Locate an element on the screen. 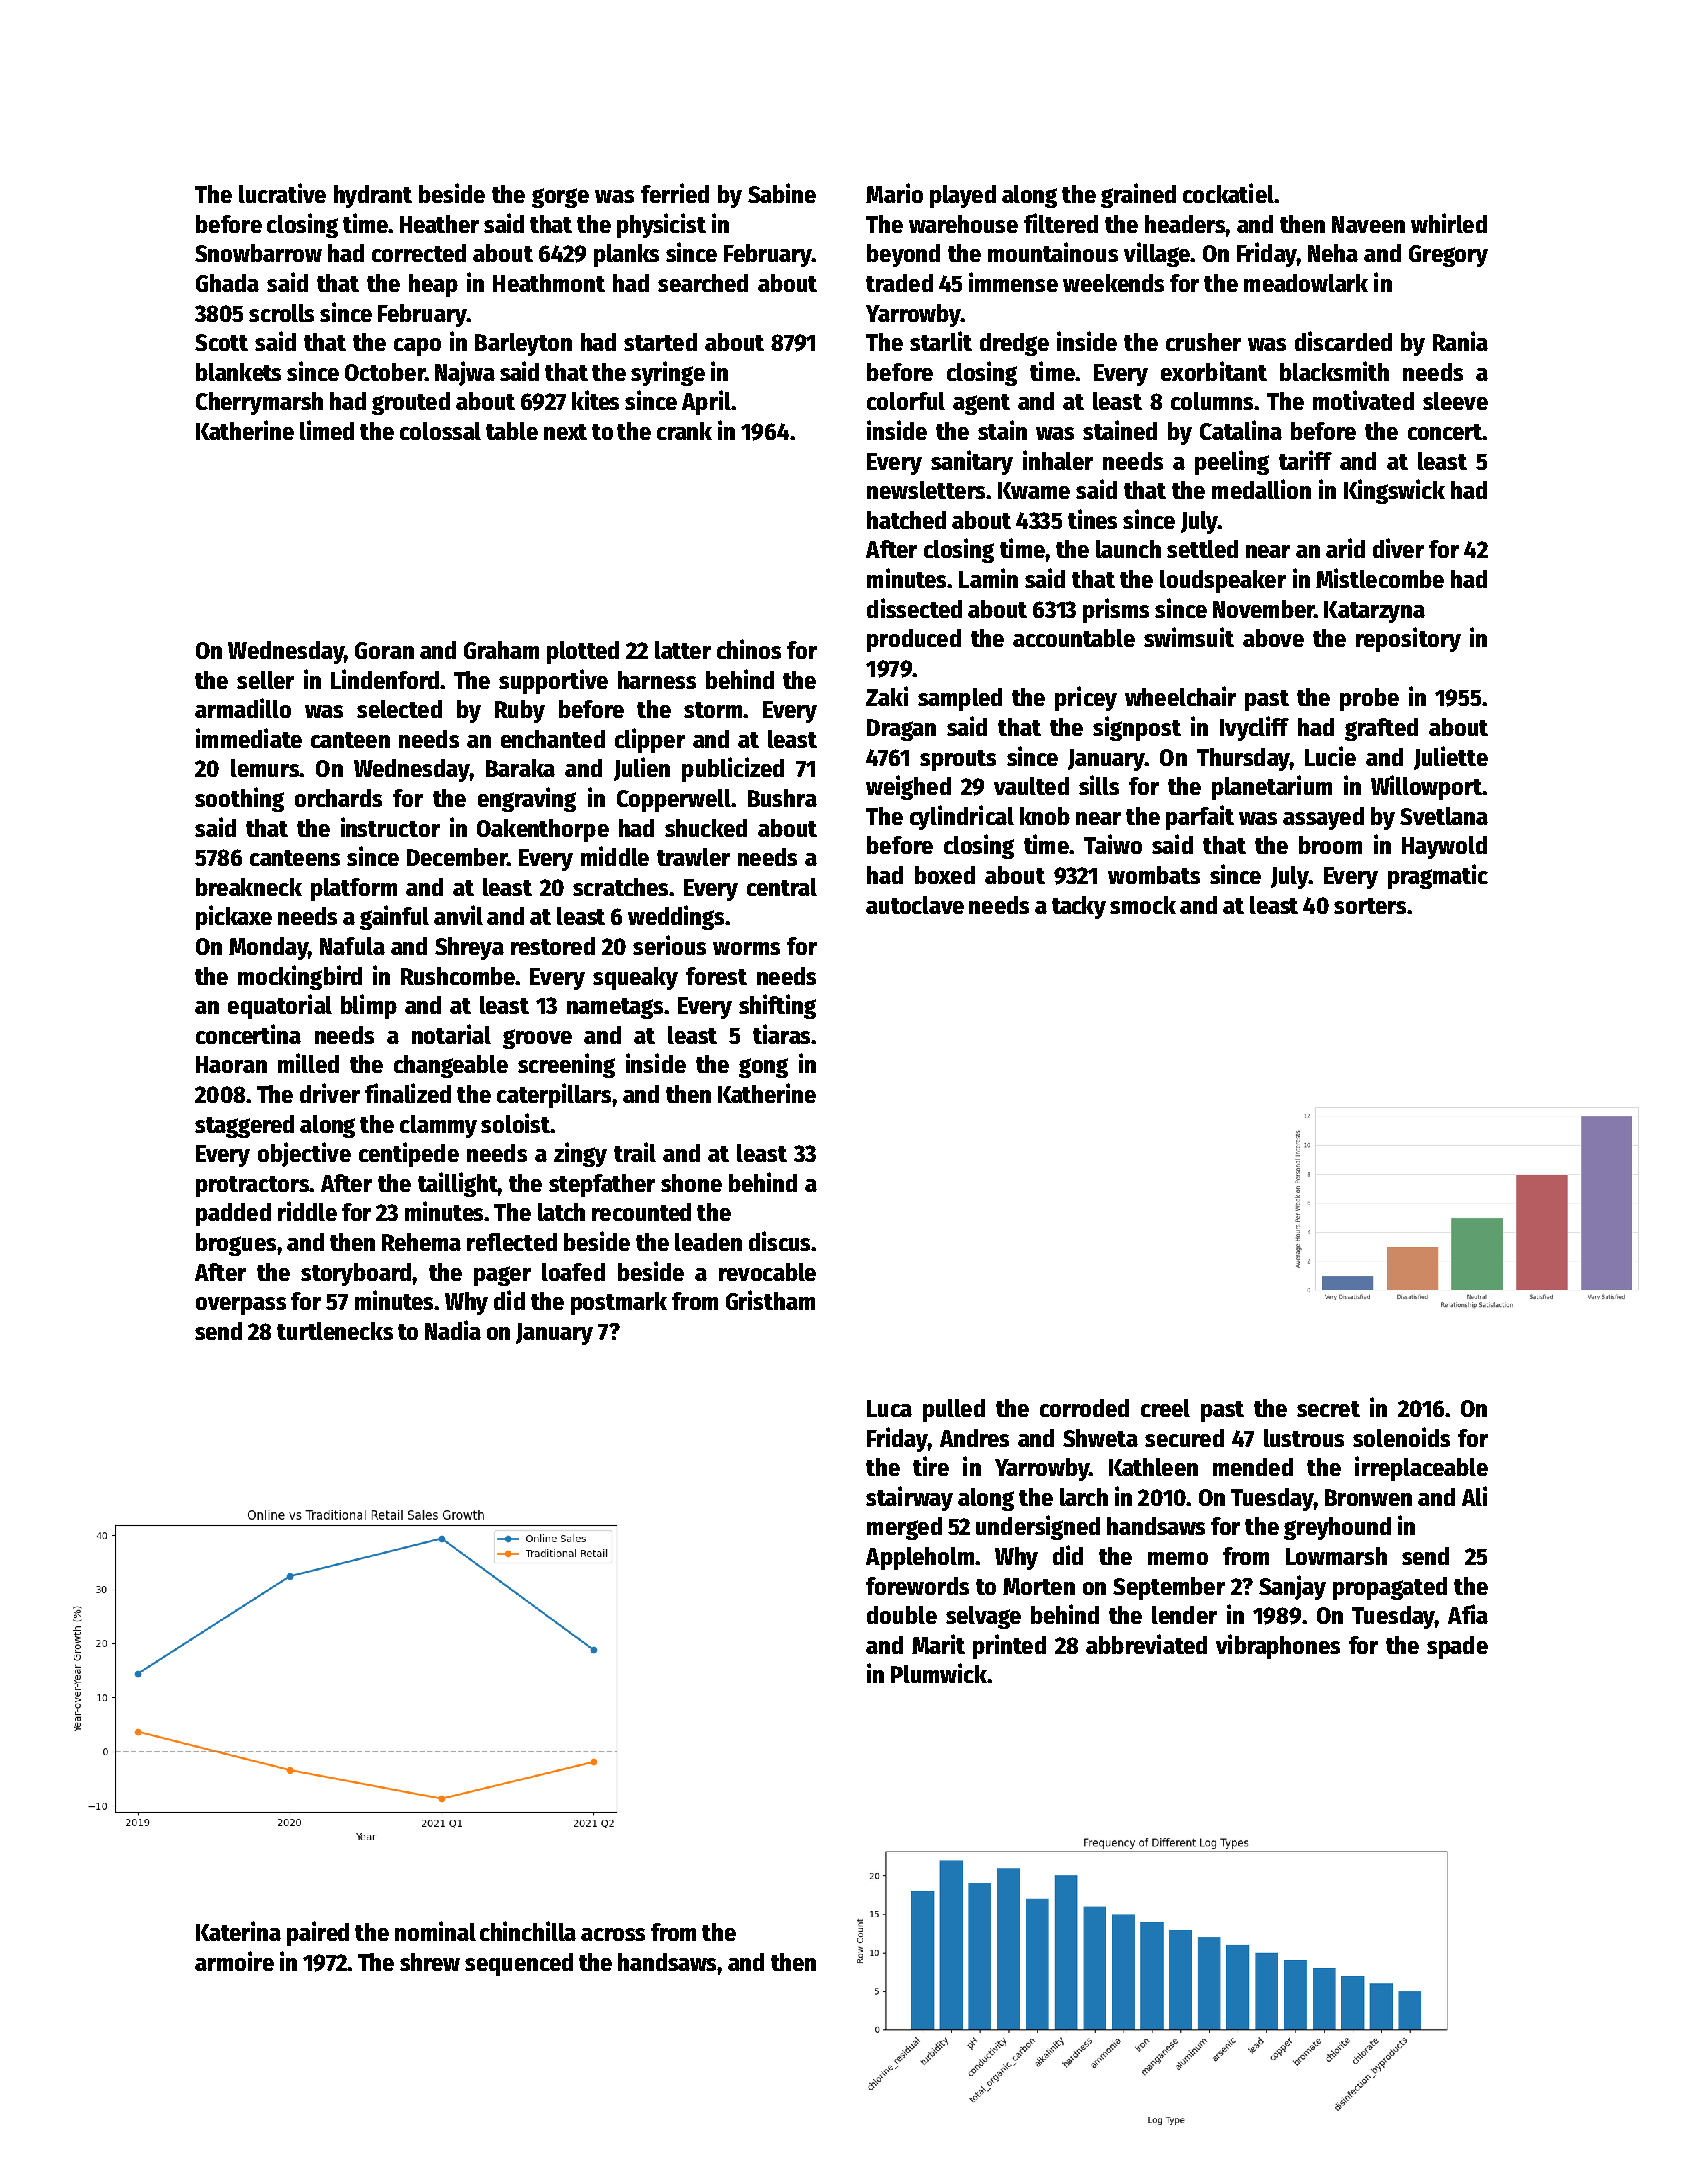 The image size is (1683, 2178). double is located at coordinates (902, 1615).
